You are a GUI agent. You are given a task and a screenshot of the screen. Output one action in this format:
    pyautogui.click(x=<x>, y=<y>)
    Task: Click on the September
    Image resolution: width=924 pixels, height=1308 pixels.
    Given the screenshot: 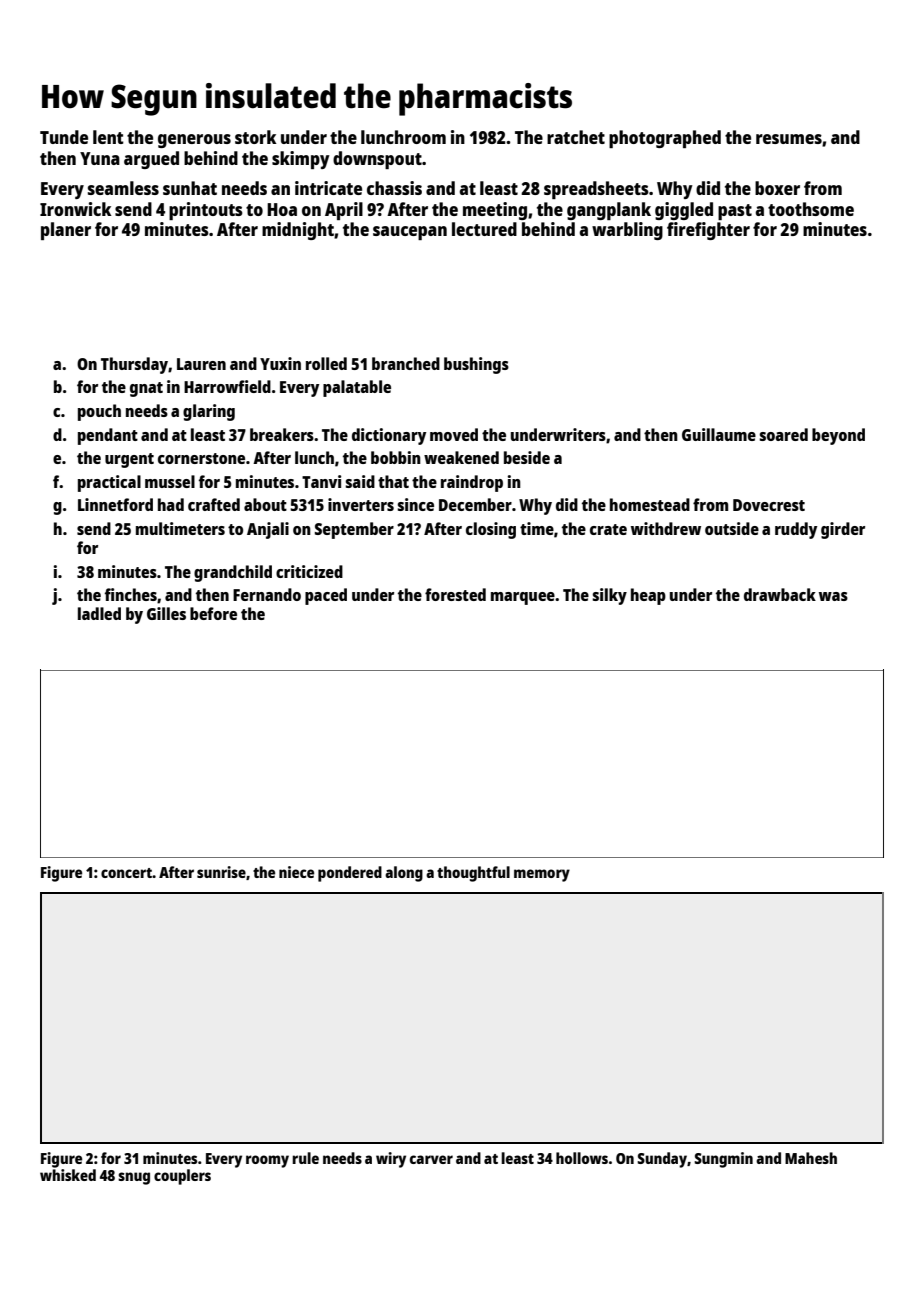 What is the action you would take?
    pyautogui.click(x=354, y=530)
